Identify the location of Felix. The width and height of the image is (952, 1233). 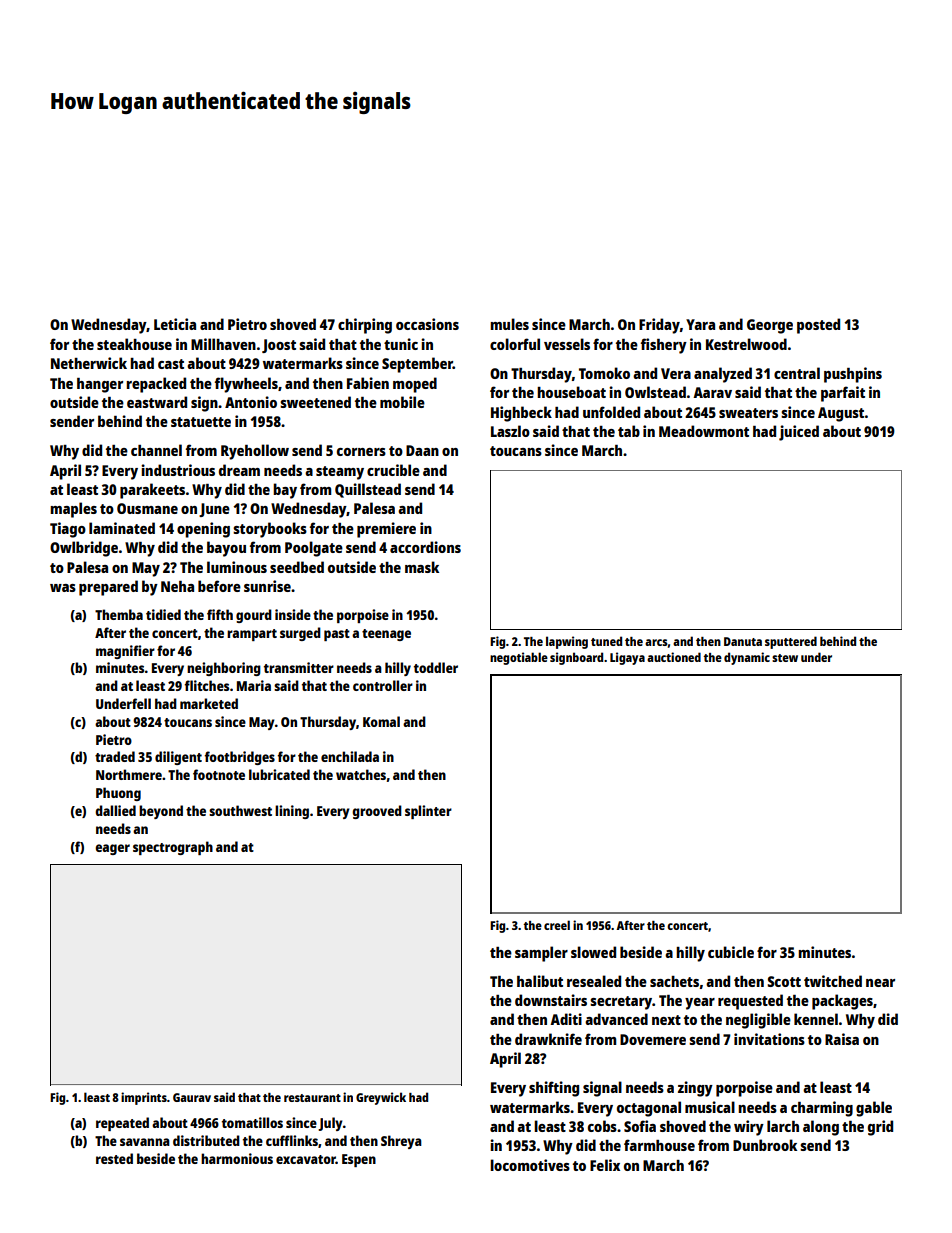
(605, 1165).
